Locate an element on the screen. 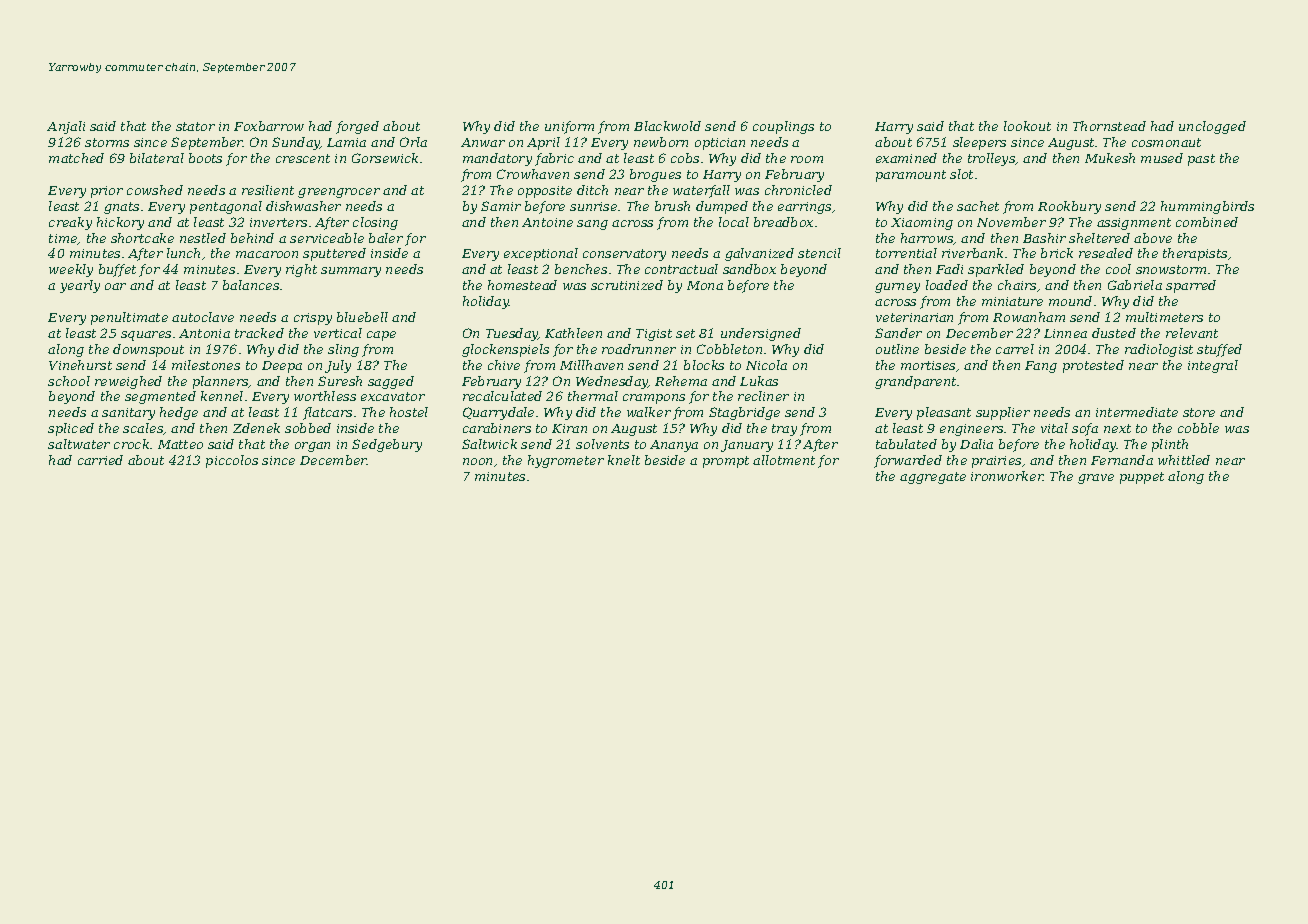 The height and width of the screenshot is (924, 1308). Foxbarrow is located at coordinates (269, 126).
